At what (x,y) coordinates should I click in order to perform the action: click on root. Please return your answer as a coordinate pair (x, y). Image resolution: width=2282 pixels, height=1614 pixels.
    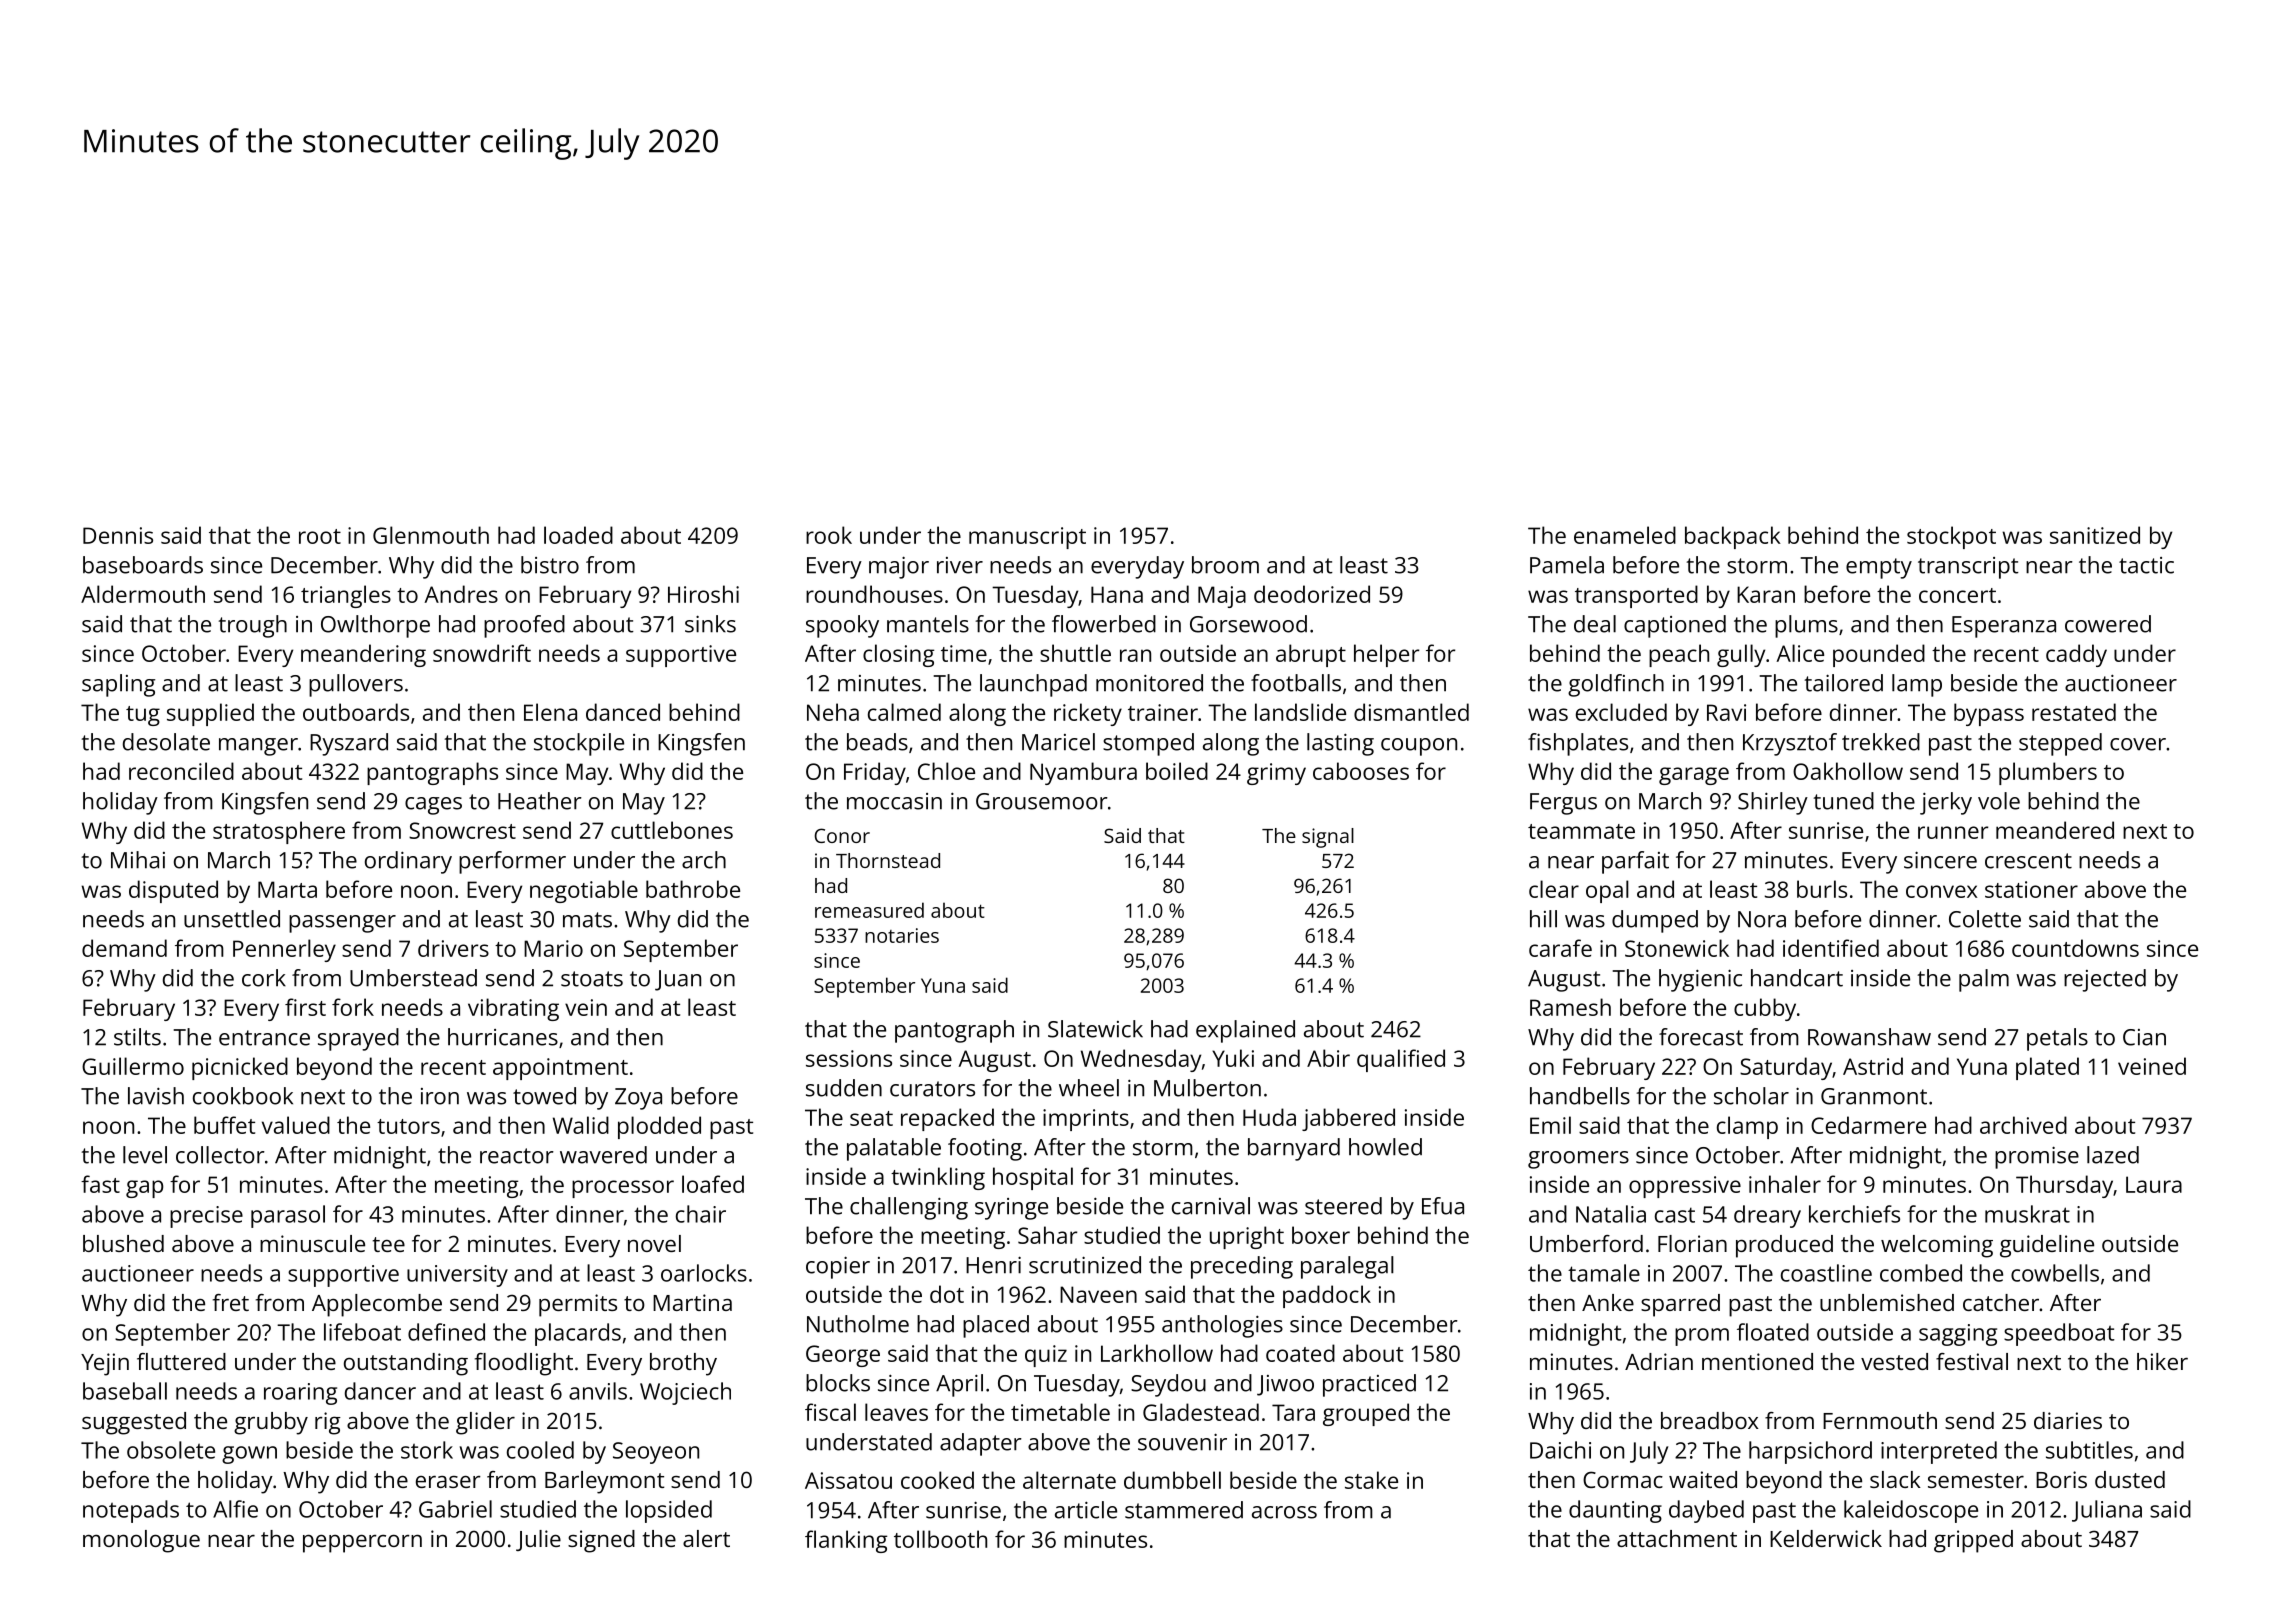
    Looking at the image, I should click on (320, 536).
